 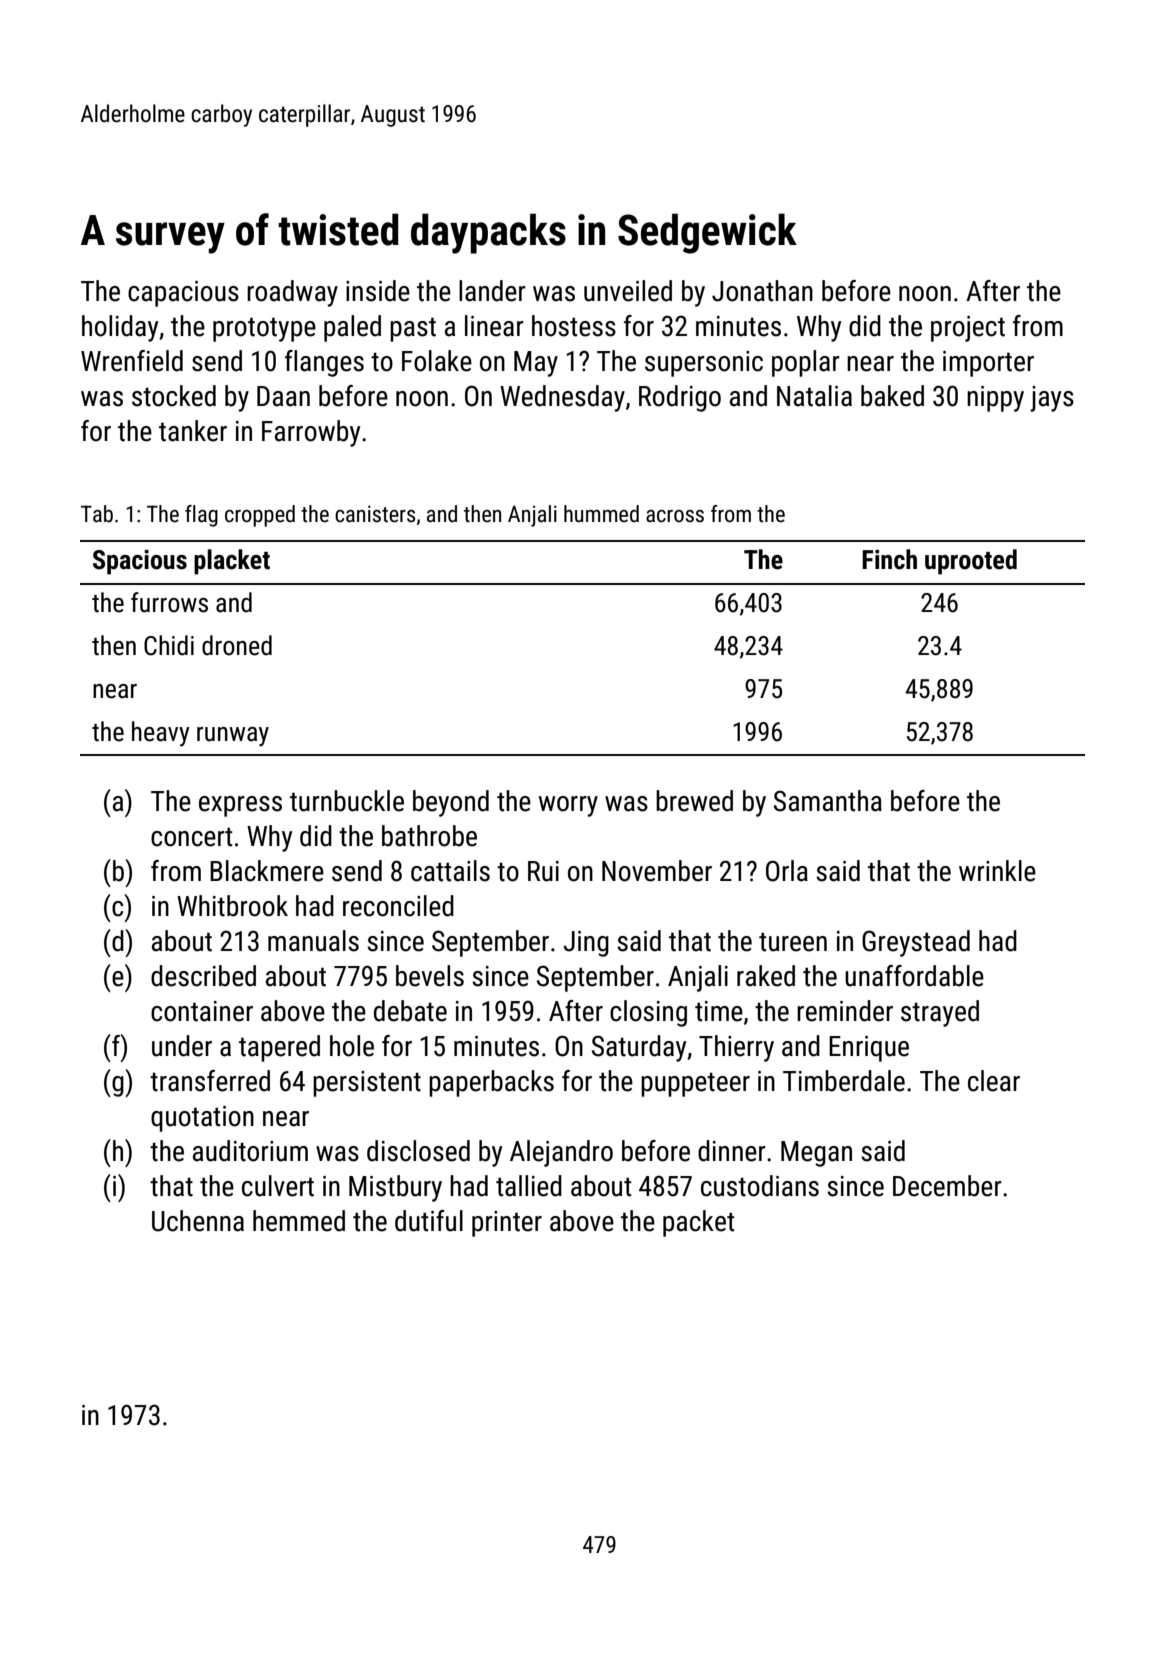 I want to click on capacious, so click(x=183, y=294).
